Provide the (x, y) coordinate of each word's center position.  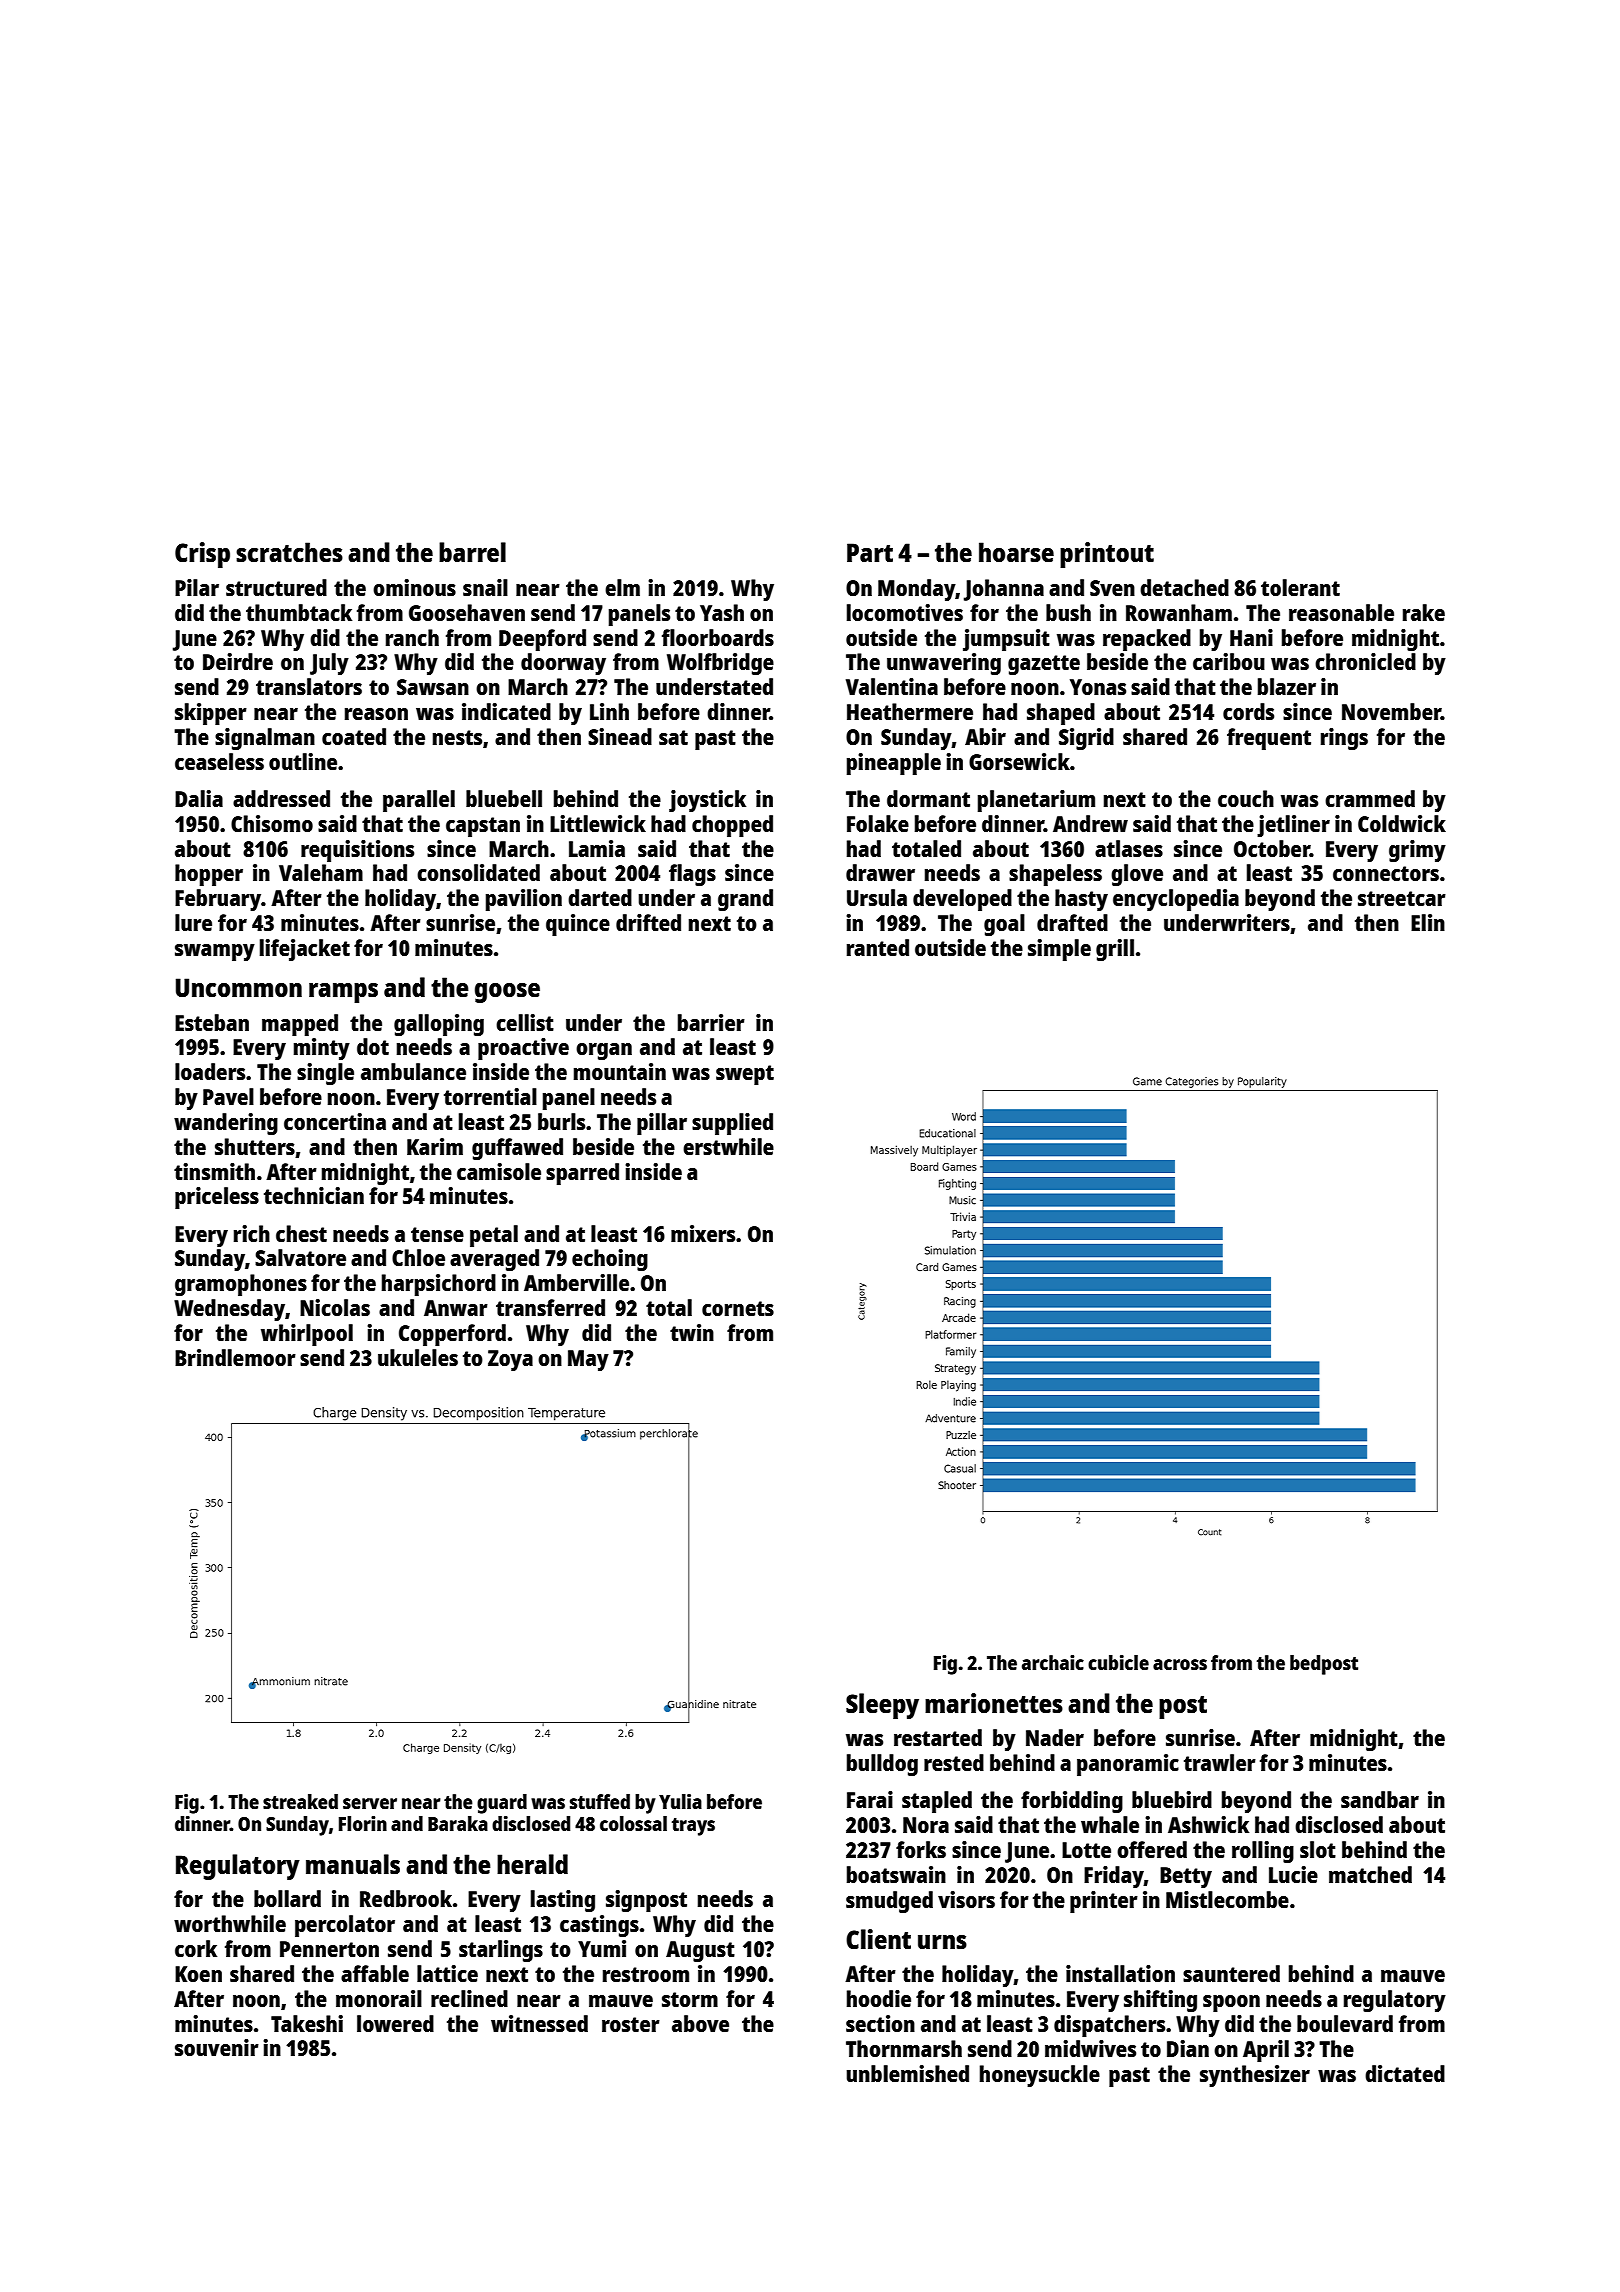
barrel (472, 552)
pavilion (524, 900)
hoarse (1016, 552)
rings (1344, 739)
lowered (395, 2023)
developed (962, 900)
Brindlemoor (235, 1357)
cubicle (1118, 1662)
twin (692, 1332)
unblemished (907, 2073)
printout (1107, 555)
